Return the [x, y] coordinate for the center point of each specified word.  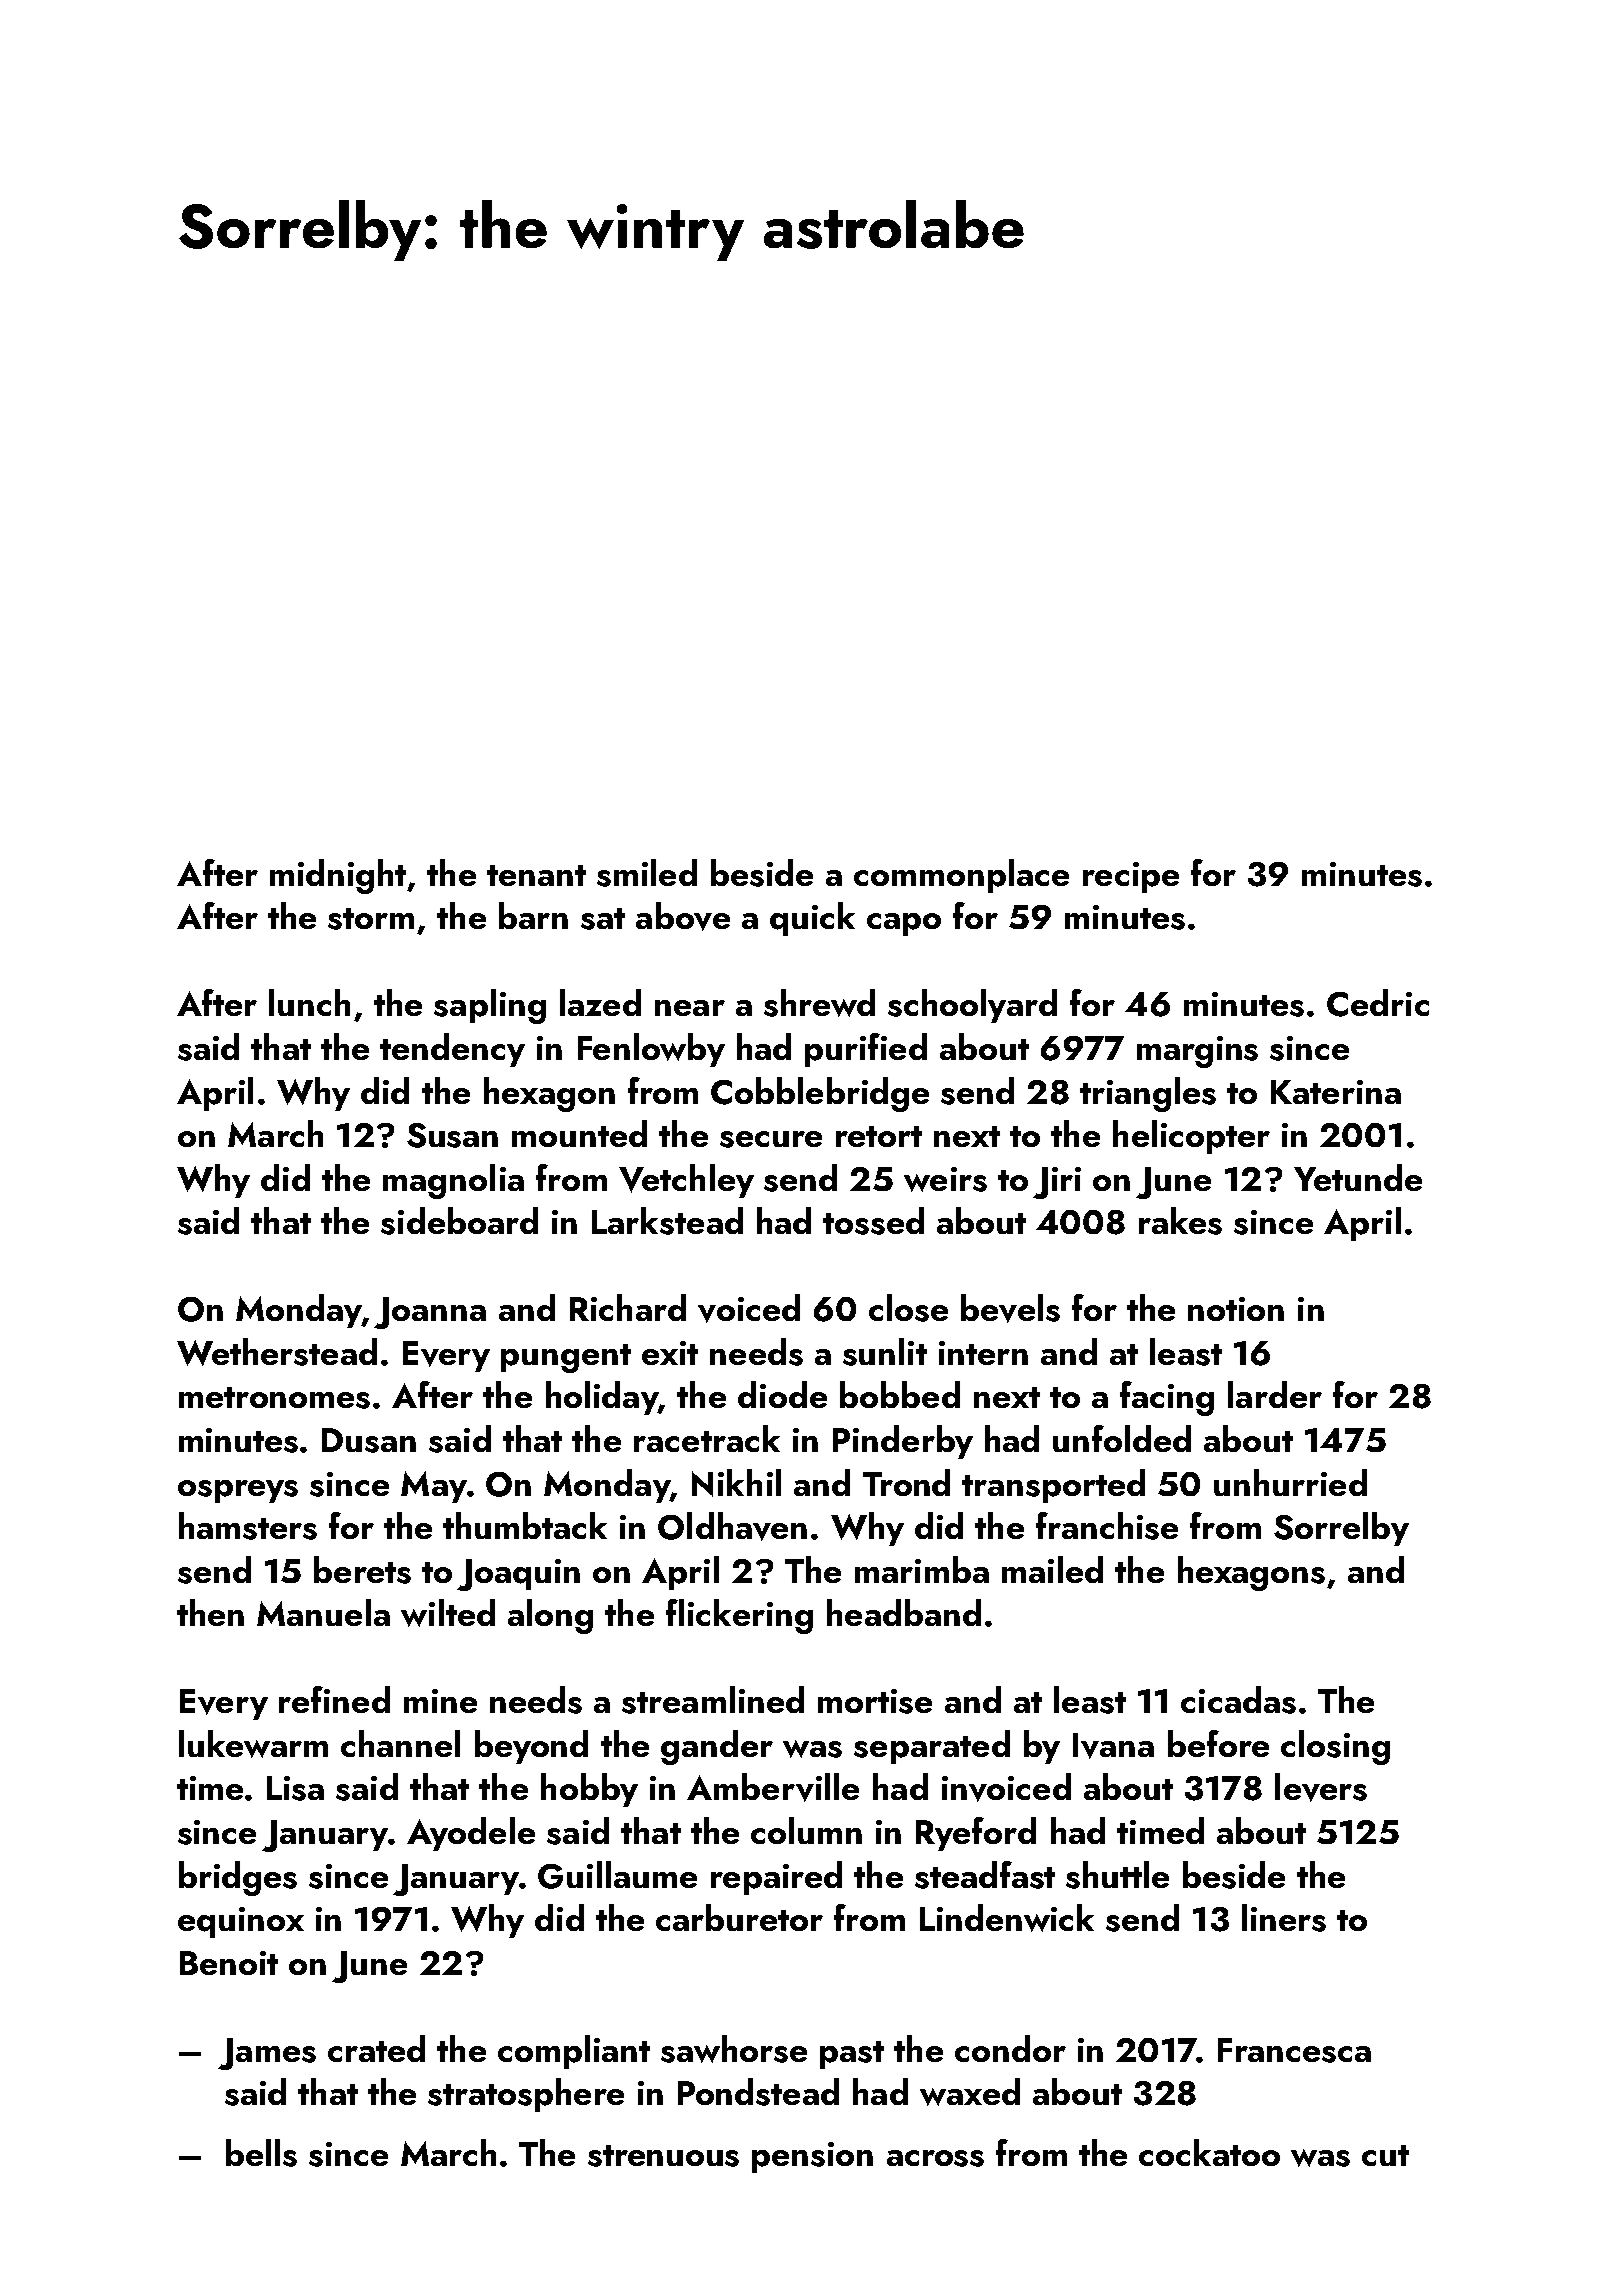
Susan [452, 1135]
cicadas [1238, 1700]
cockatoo [1209, 2152]
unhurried [1290, 1482]
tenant [536, 875]
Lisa [295, 1788]
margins [1197, 1052]
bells [261, 2153]
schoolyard [972, 1006]
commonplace [961, 876]
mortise [875, 1701]
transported [1053, 1486]
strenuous [663, 2156]
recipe [1131, 877]
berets [362, 1570]
